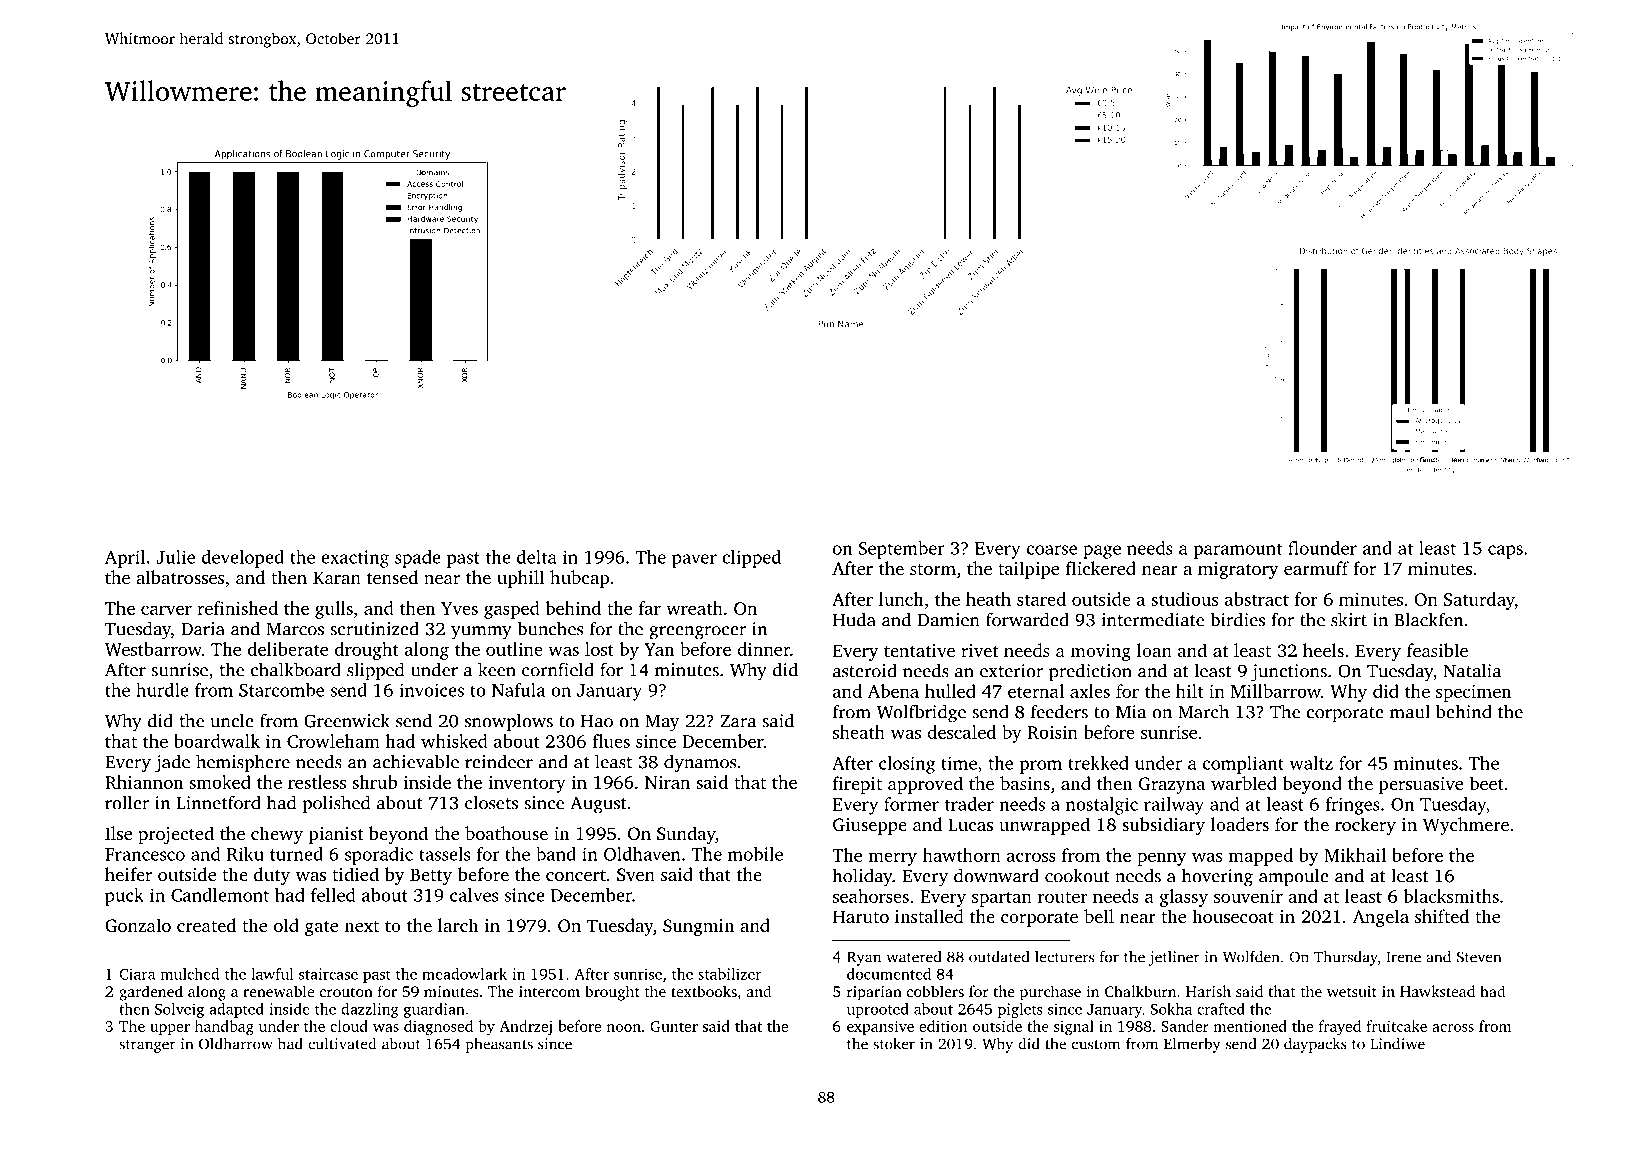  Describe the element at coordinates (961, 732) in the screenshot. I see `descaled` at that location.
